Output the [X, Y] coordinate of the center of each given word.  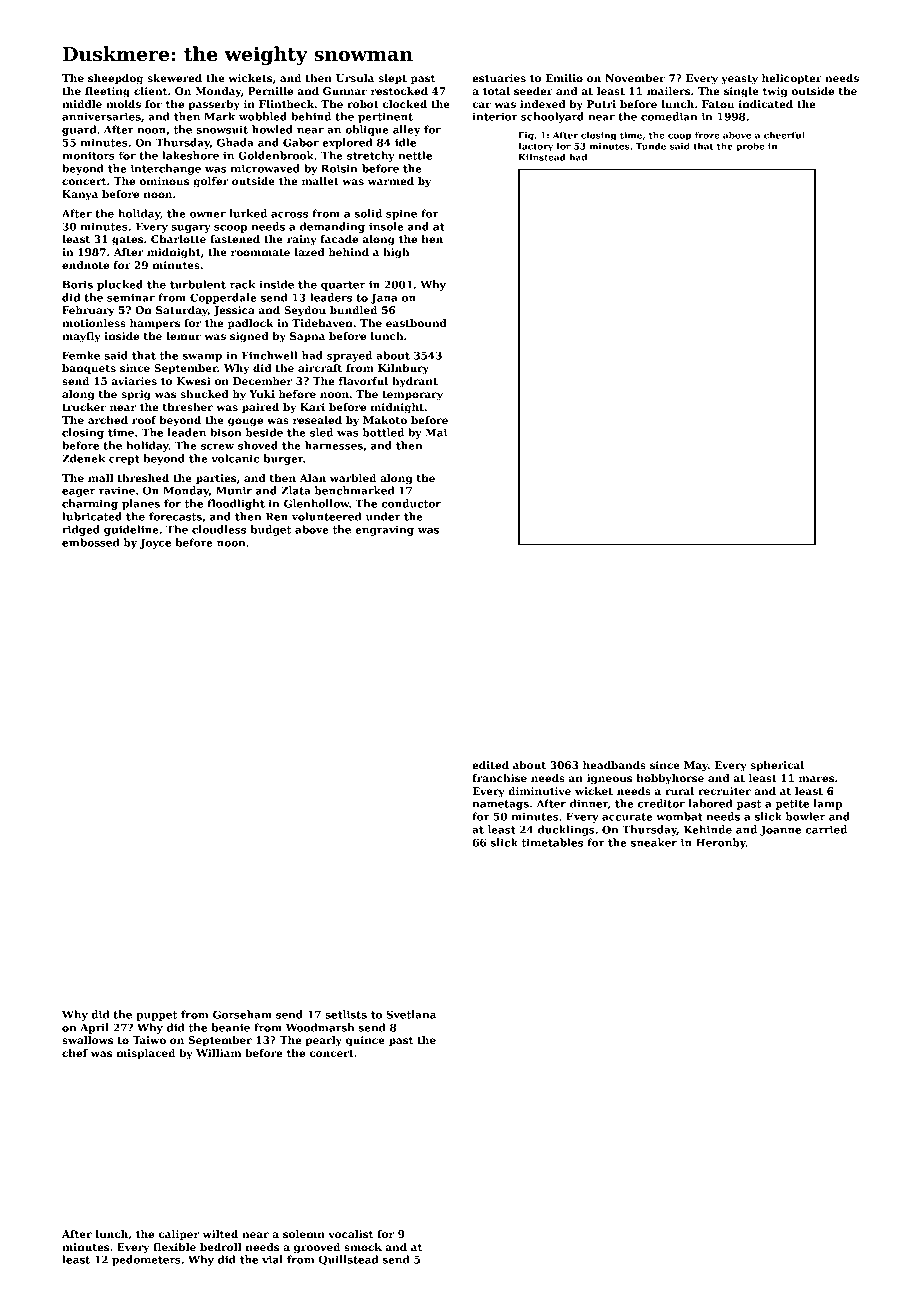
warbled [353, 478]
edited [490, 765]
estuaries [499, 78]
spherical [777, 766]
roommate [260, 252]
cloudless [219, 529]
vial [272, 1259]
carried [826, 829]
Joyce [155, 544]
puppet [156, 1016]
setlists [346, 1014]
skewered [174, 78]
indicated [766, 104]
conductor [411, 503]
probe [750, 147]
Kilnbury [403, 369]
